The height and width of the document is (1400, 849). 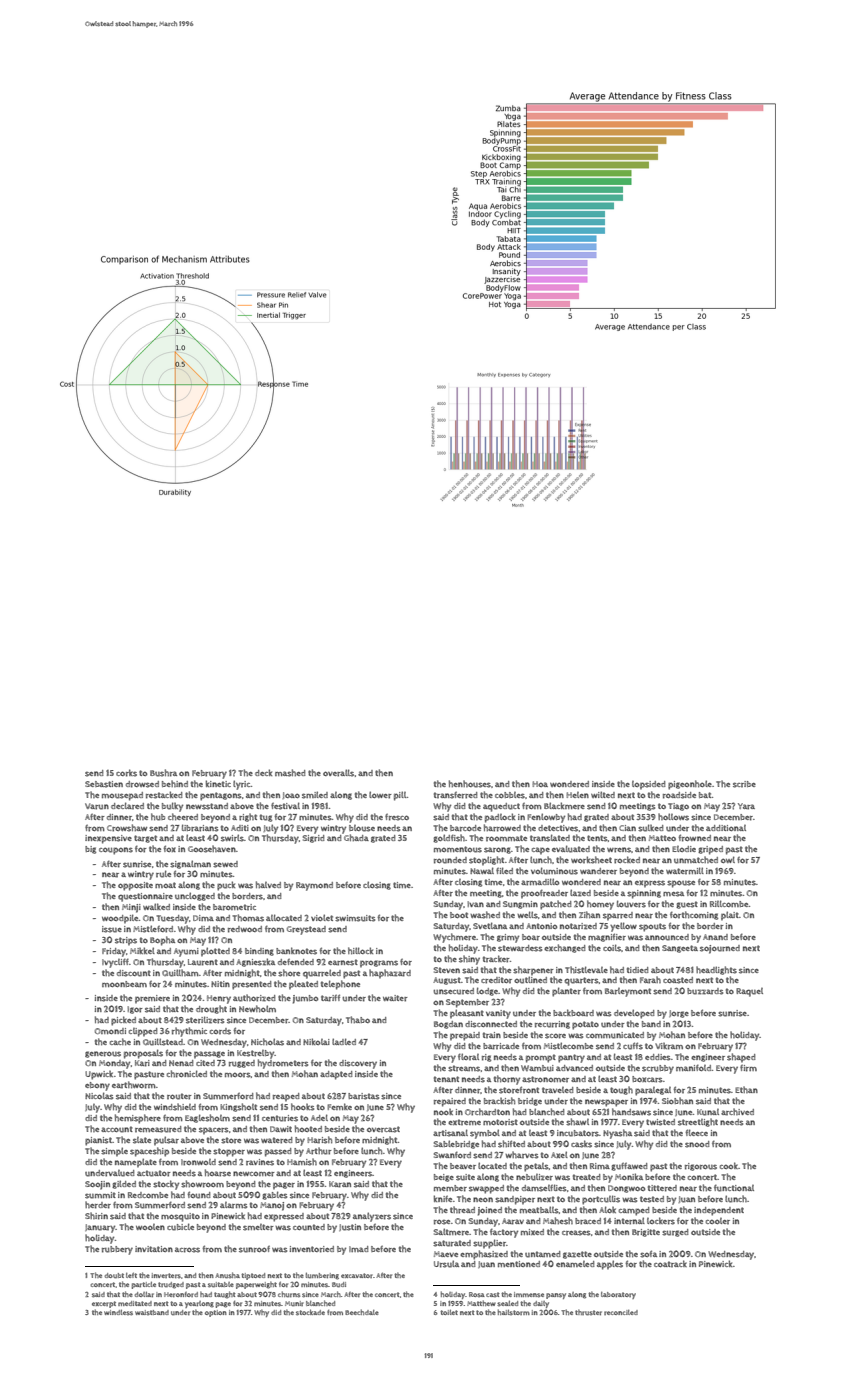 I want to click on henhouses, so click(x=470, y=784).
